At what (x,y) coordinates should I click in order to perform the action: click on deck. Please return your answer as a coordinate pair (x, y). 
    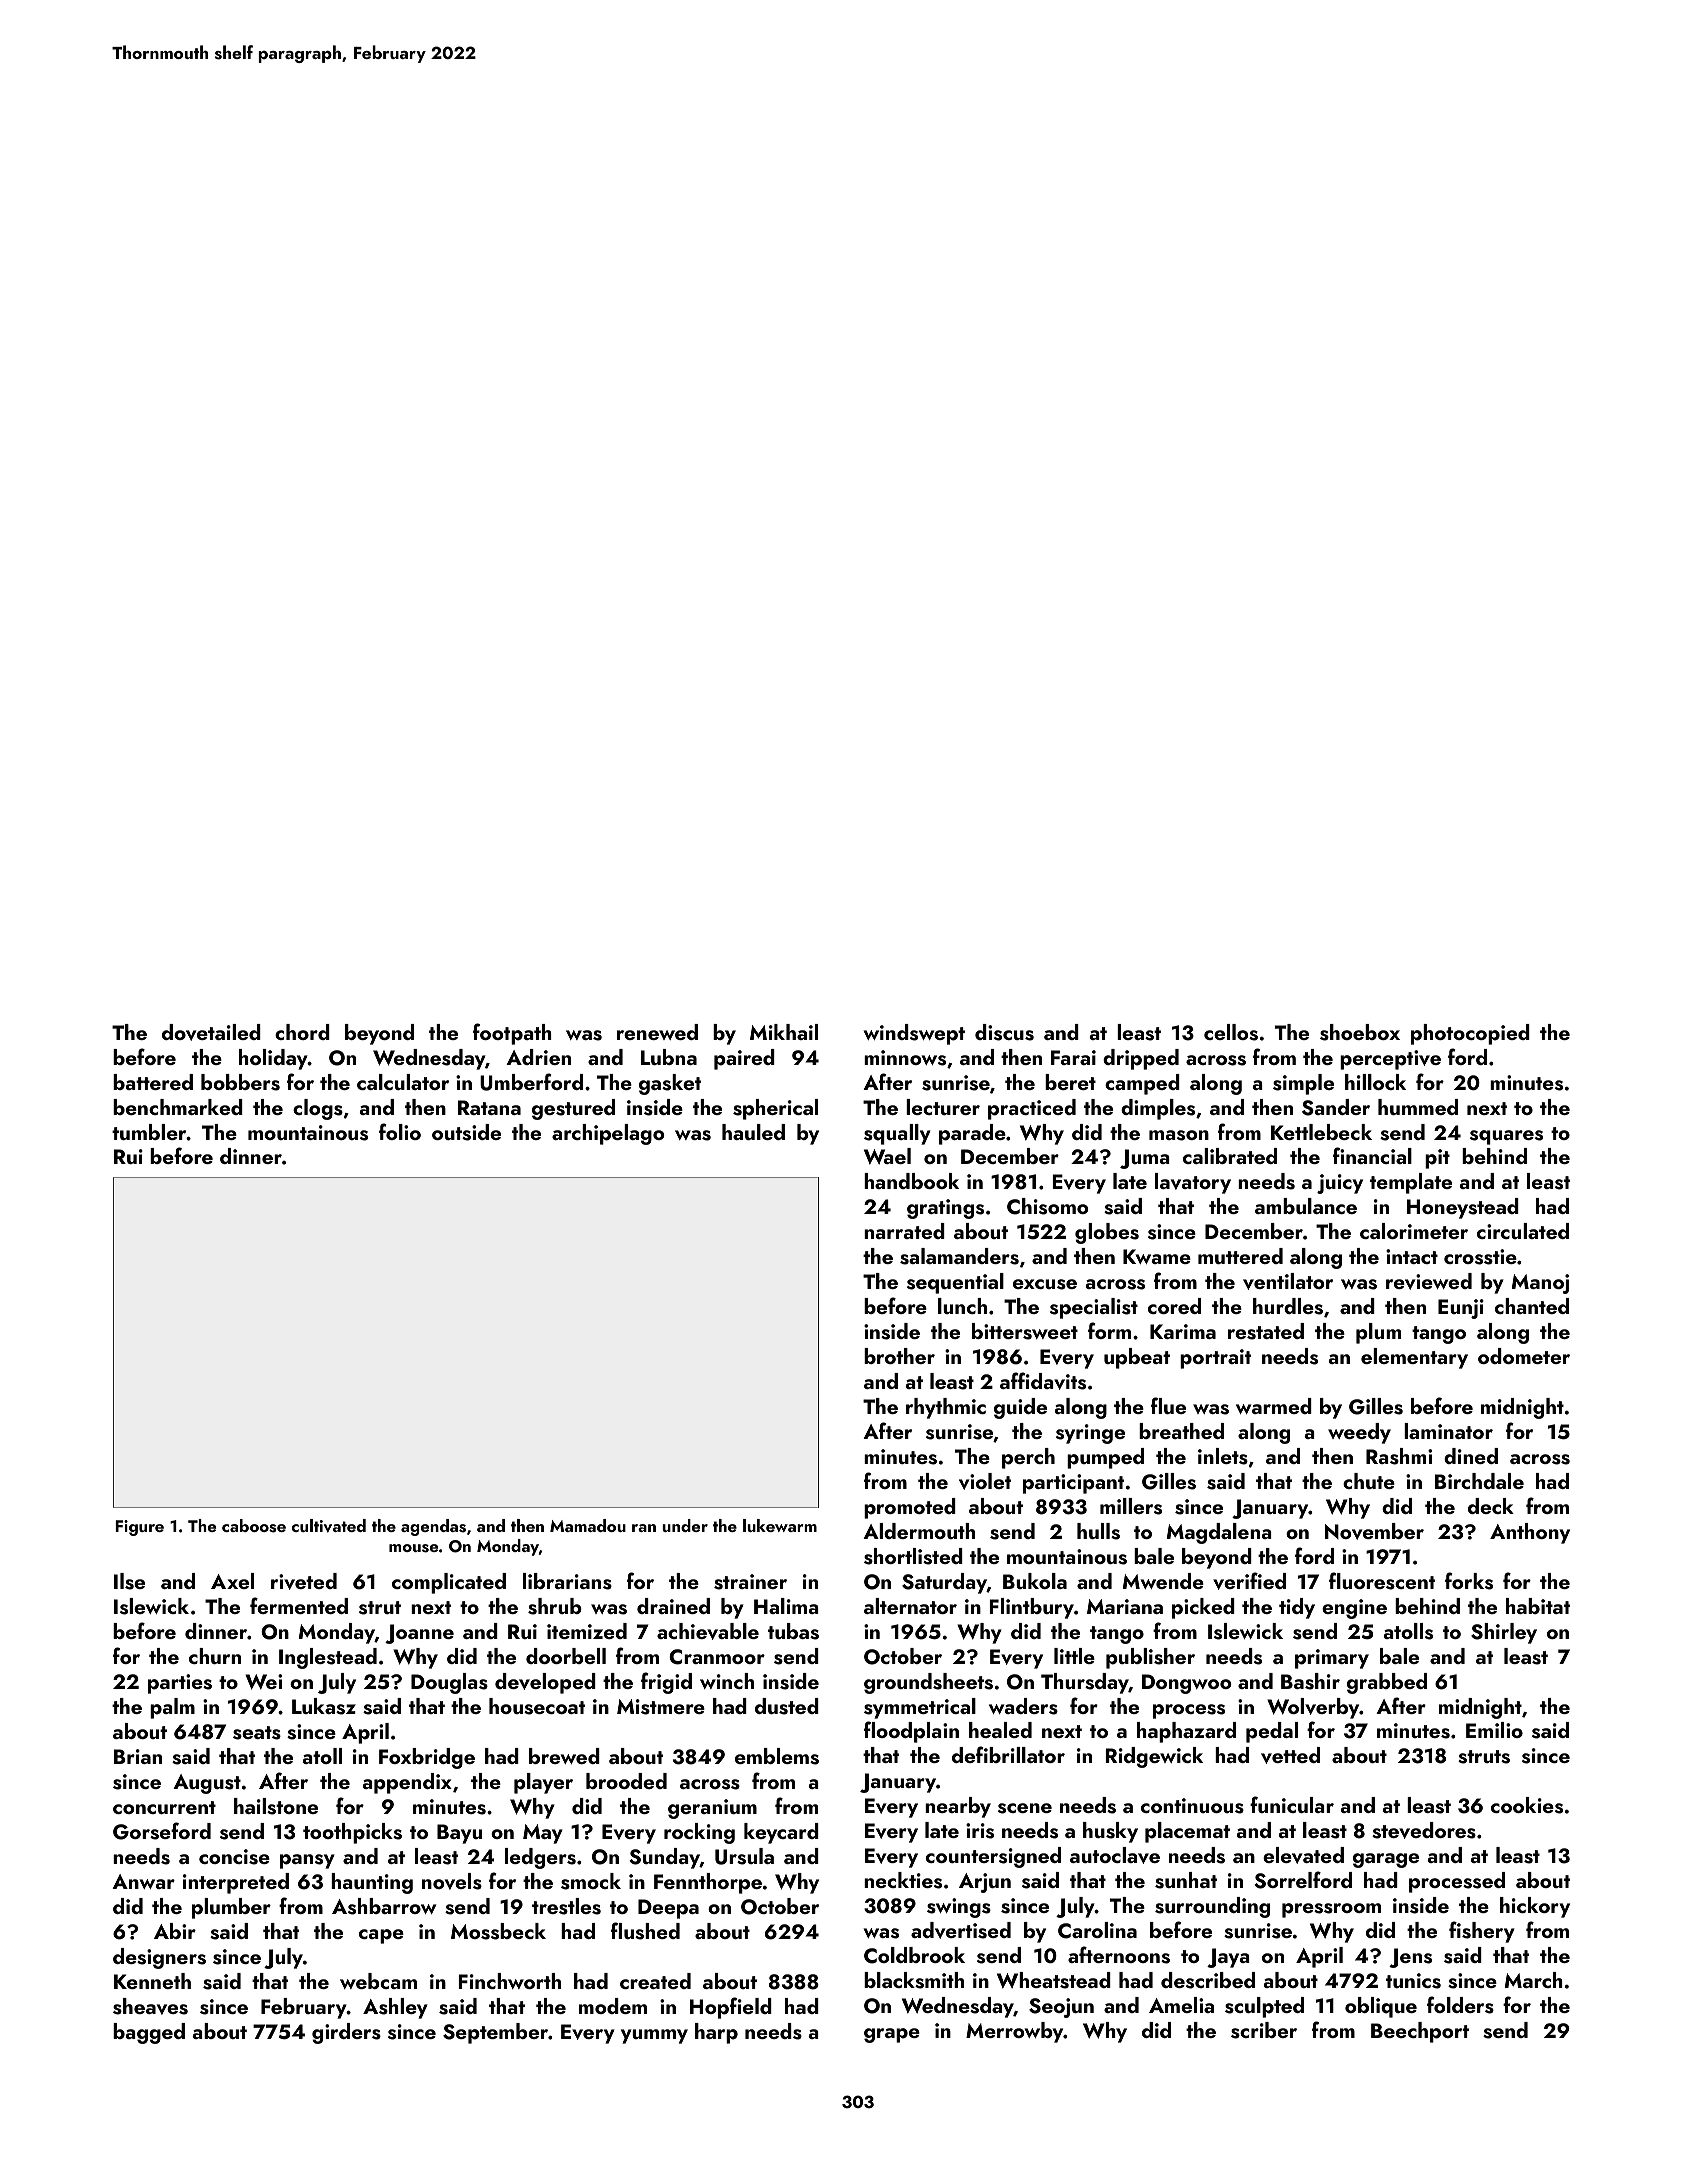
    Looking at the image, I should click on (1491, 1506).
